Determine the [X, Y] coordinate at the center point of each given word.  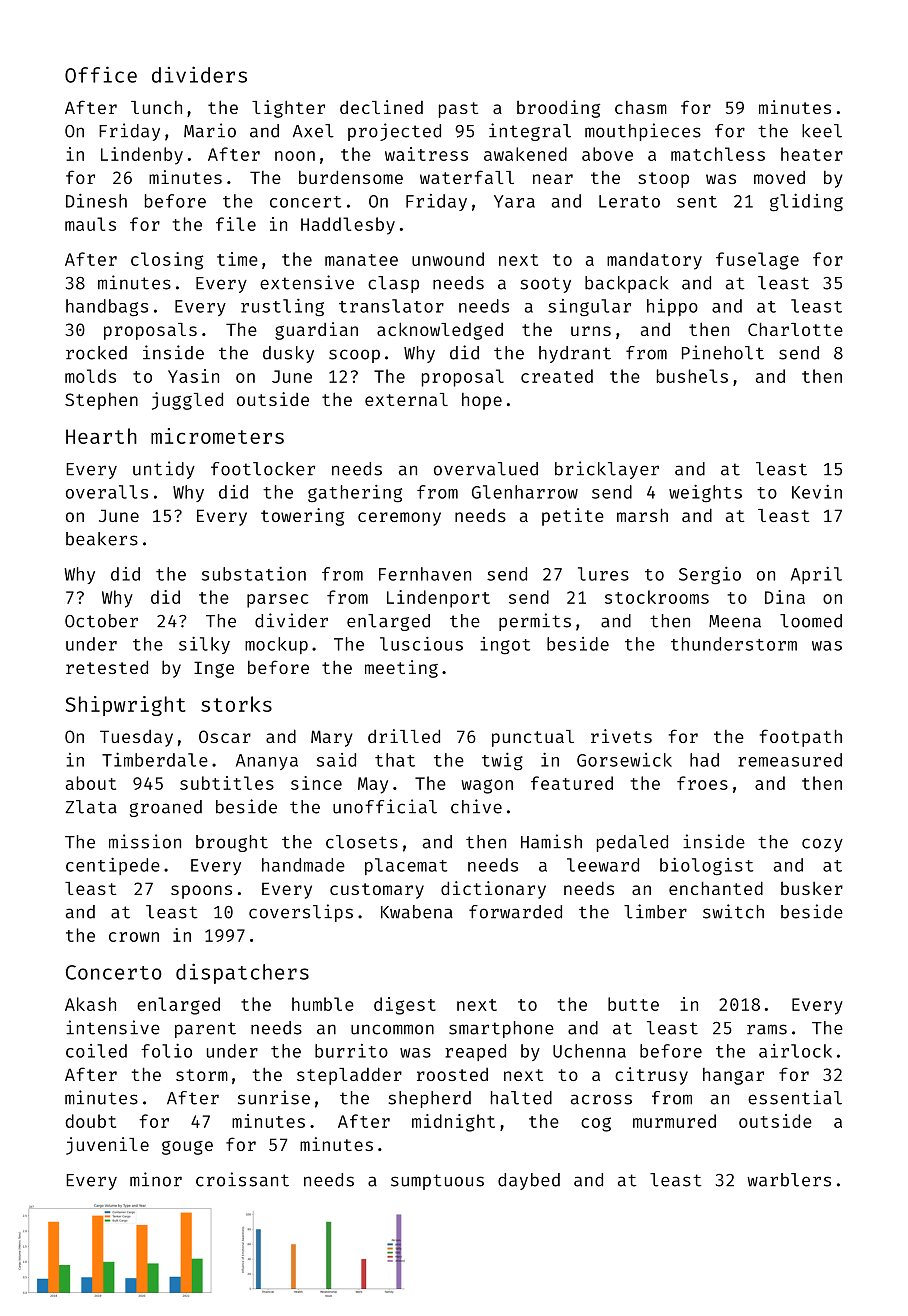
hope [482, 401]
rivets [621, 736]
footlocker [263, 469]
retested [107, 667]
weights [705, 494]
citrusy [651, 1076]
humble [323, 1004]
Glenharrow [525, 492]
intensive [113, 1027]
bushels [692, 376]
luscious [421, 644]
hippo [672, 307]
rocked [96, 353]
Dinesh [96, 201]
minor [156, 1179]
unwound [448, 259]
